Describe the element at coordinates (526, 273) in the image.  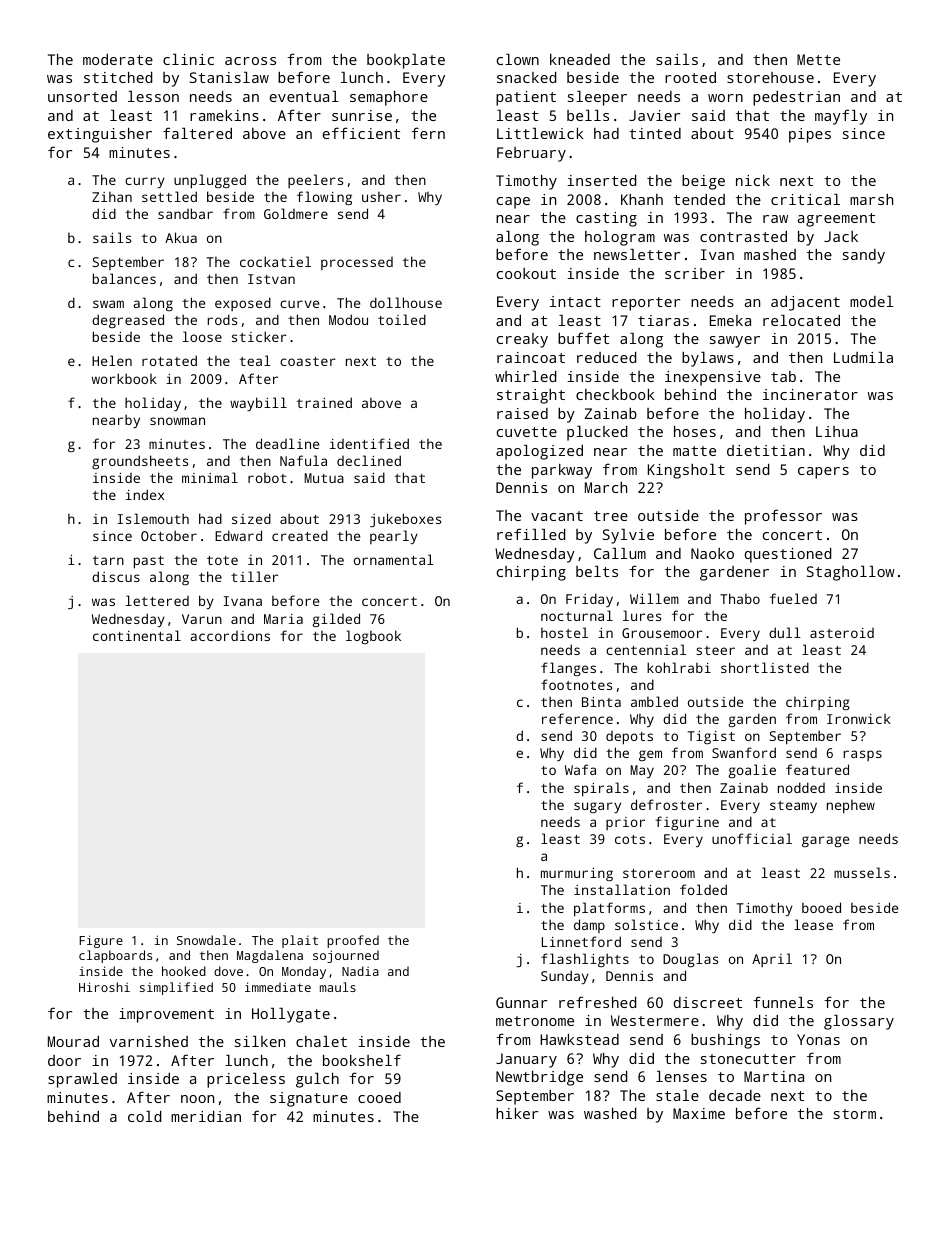
I see `cookout` at that location.
